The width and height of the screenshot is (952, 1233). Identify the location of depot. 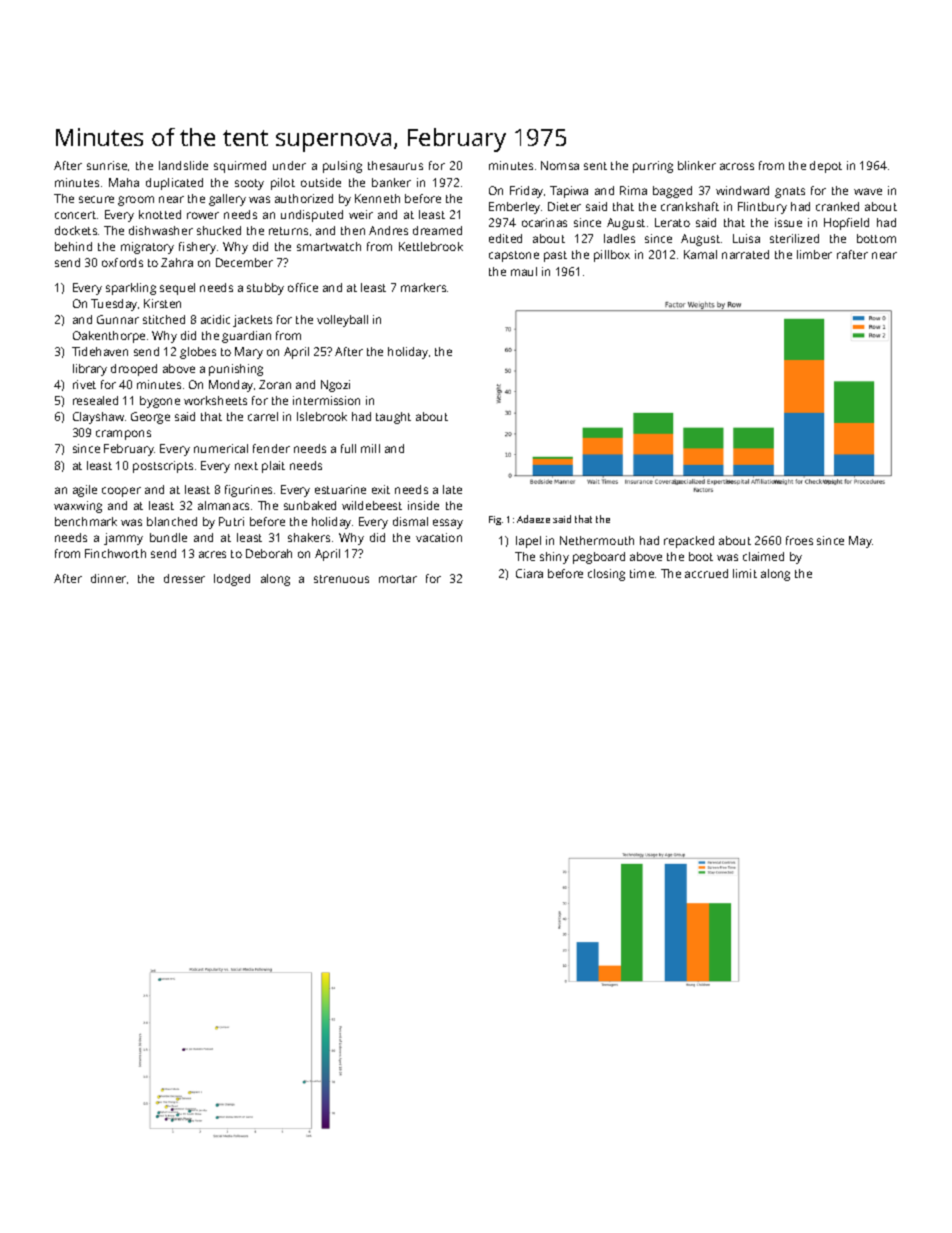
(826, 167).
